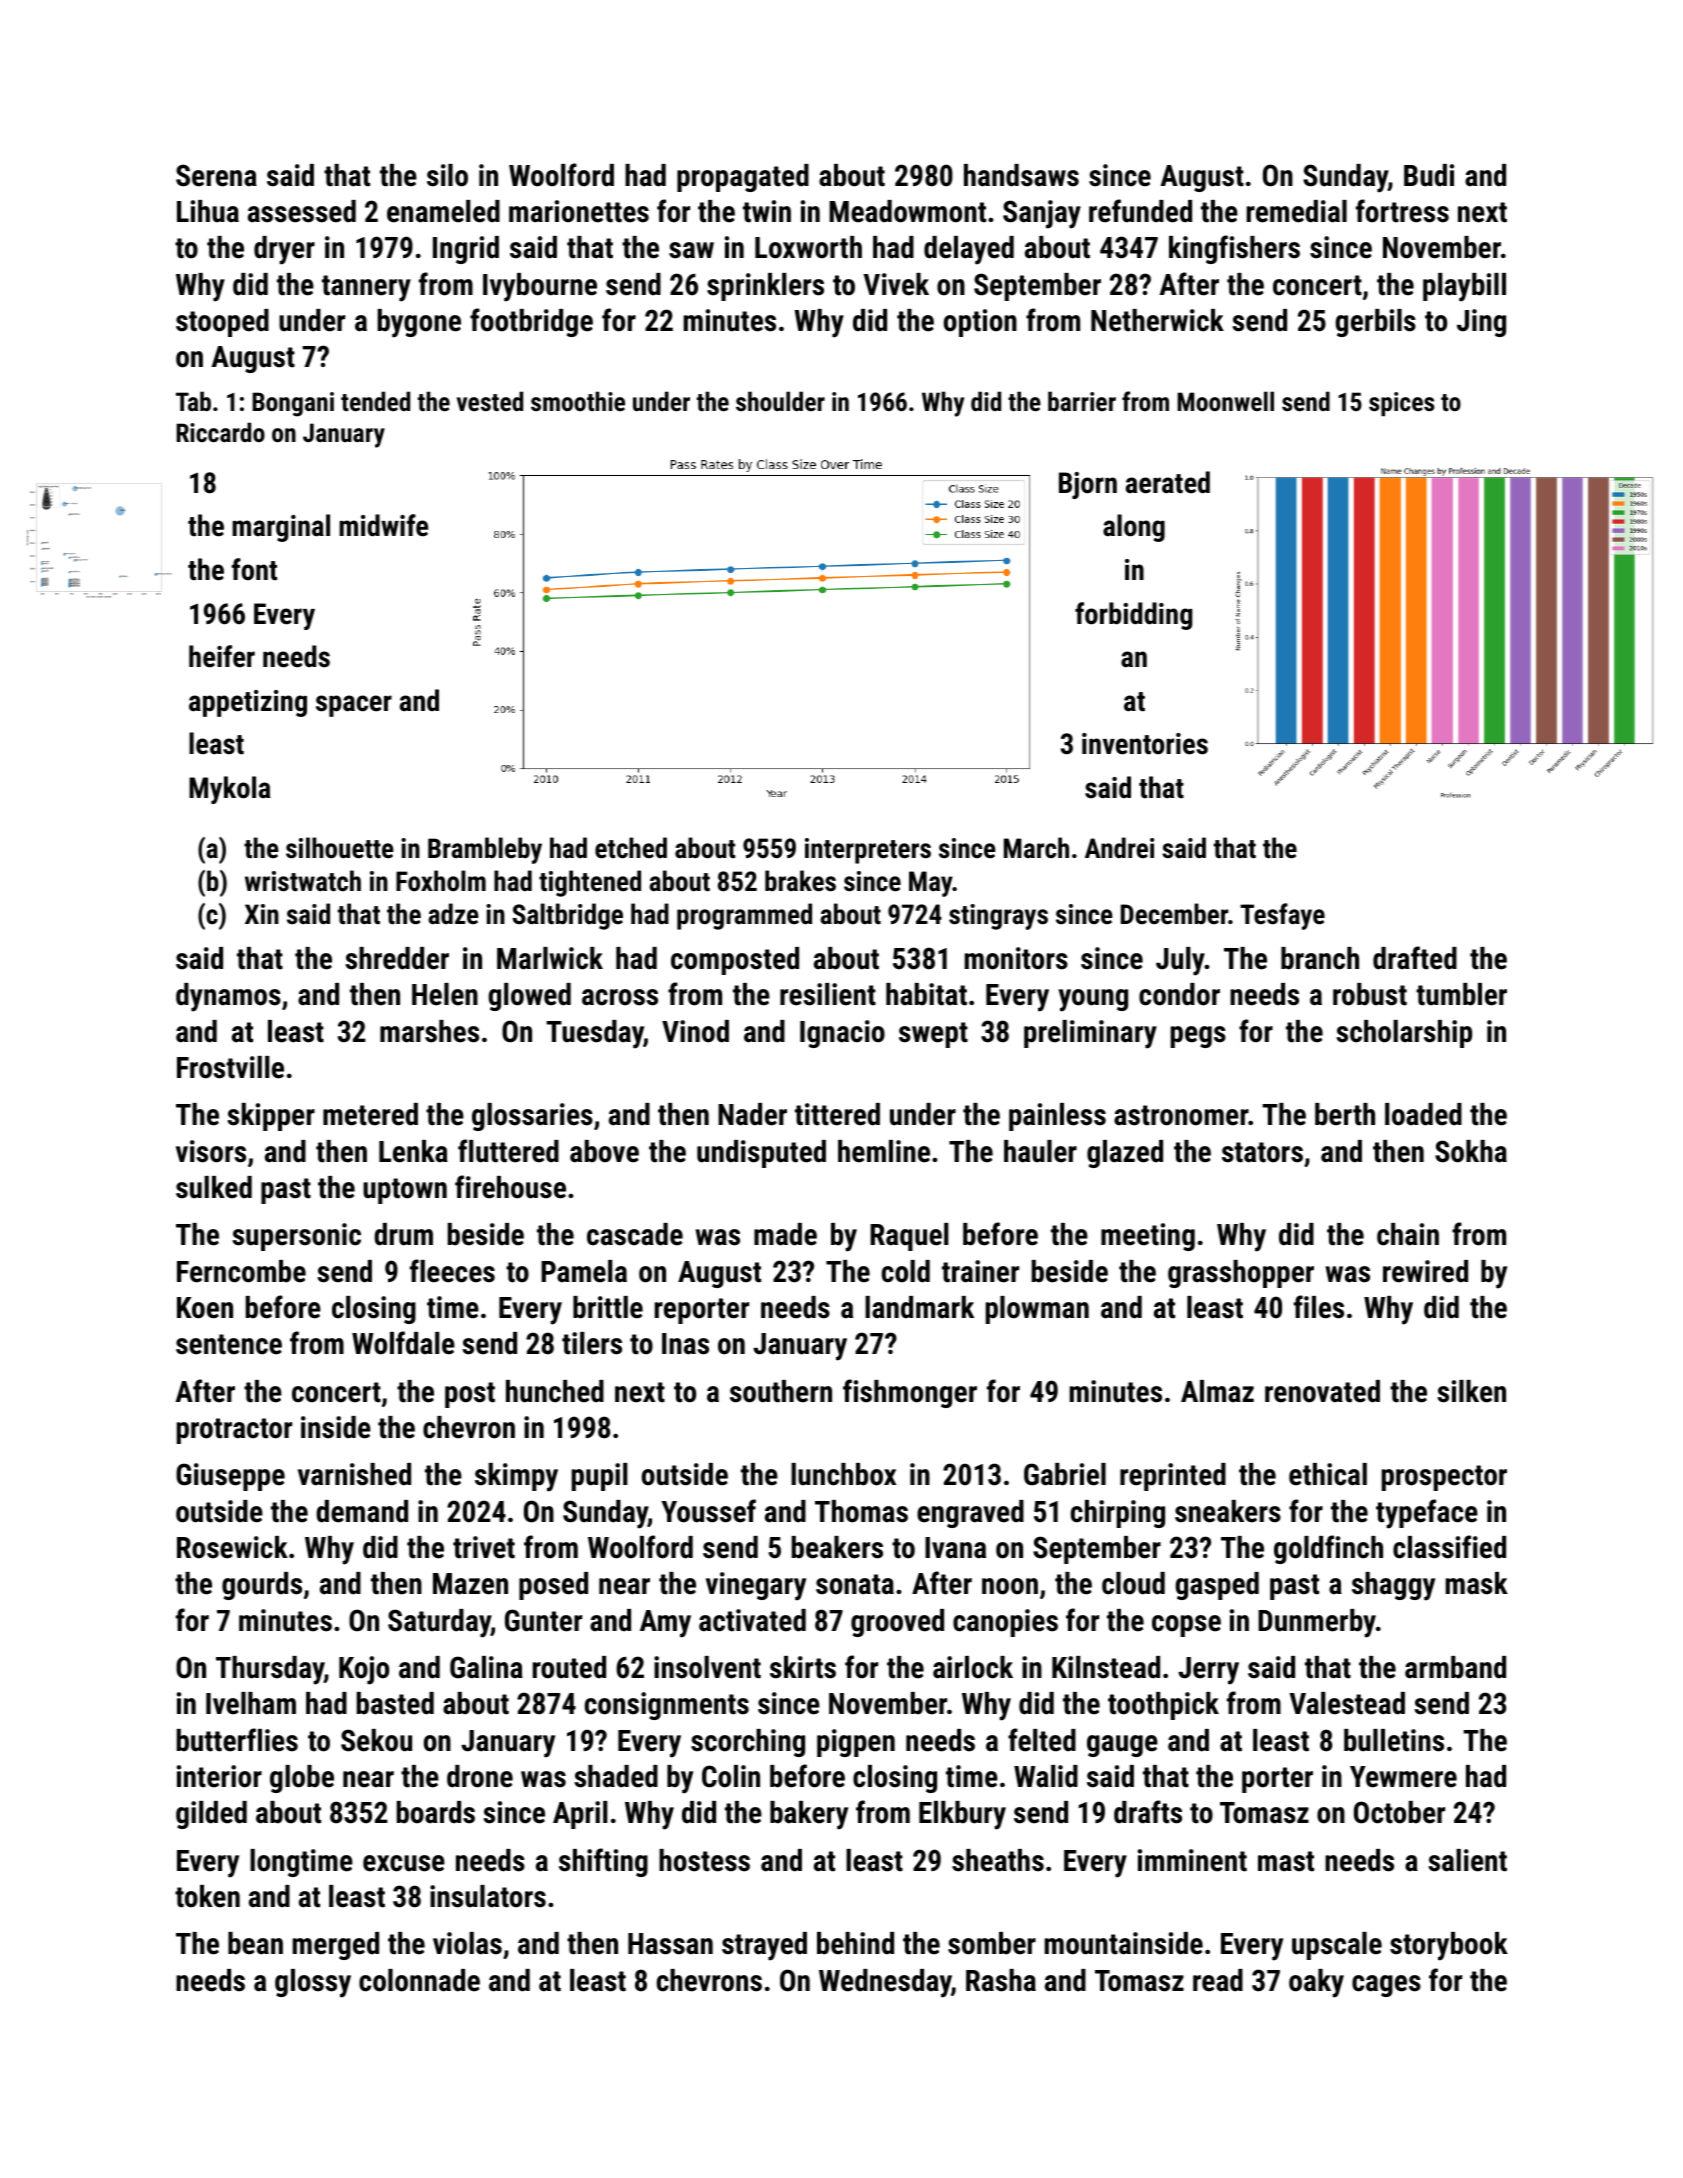  Describe the element at coordinates (992, 1943) in the screenshot. I see `somber` at that location.
